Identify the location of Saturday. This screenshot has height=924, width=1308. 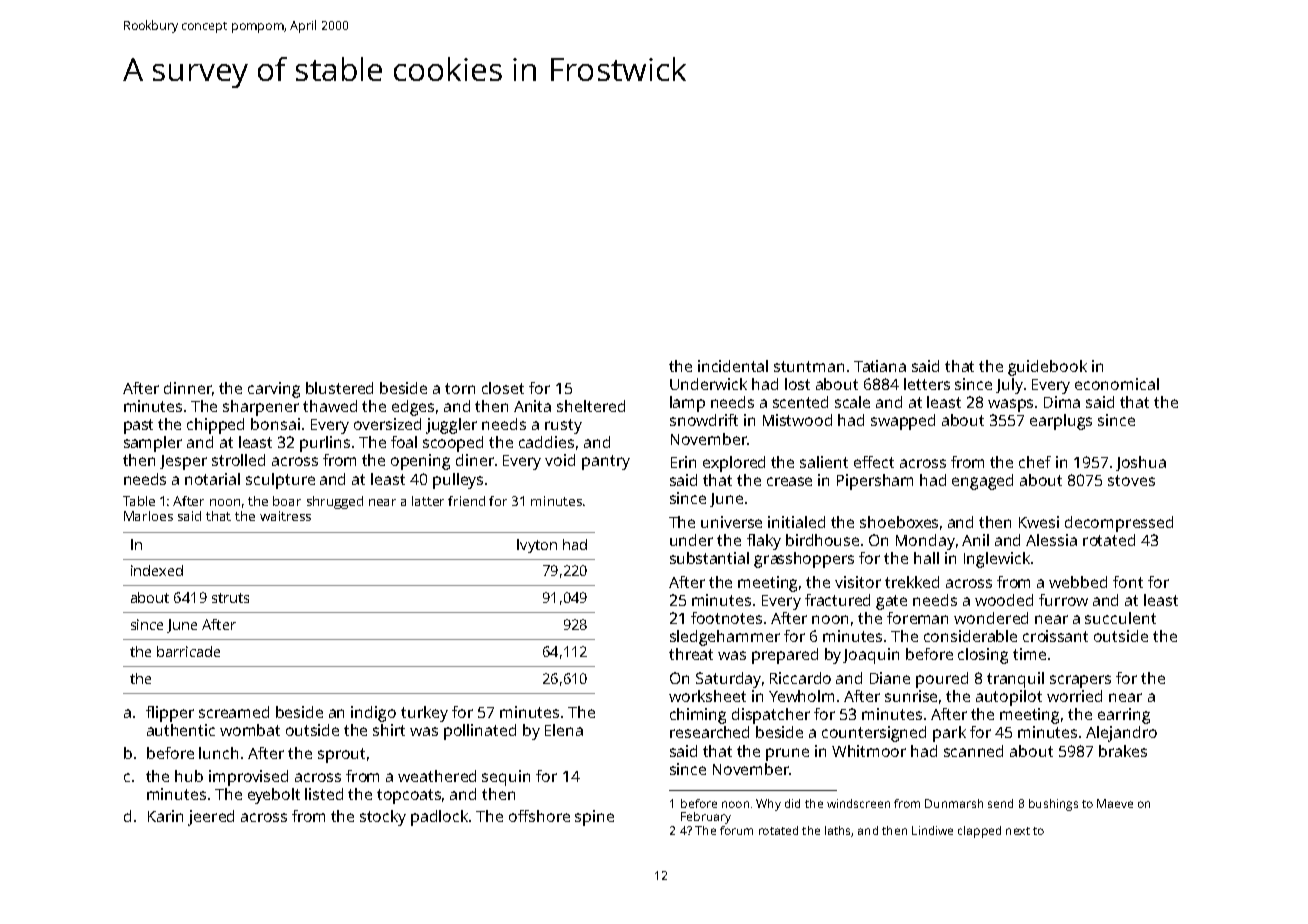
(728, 680).
